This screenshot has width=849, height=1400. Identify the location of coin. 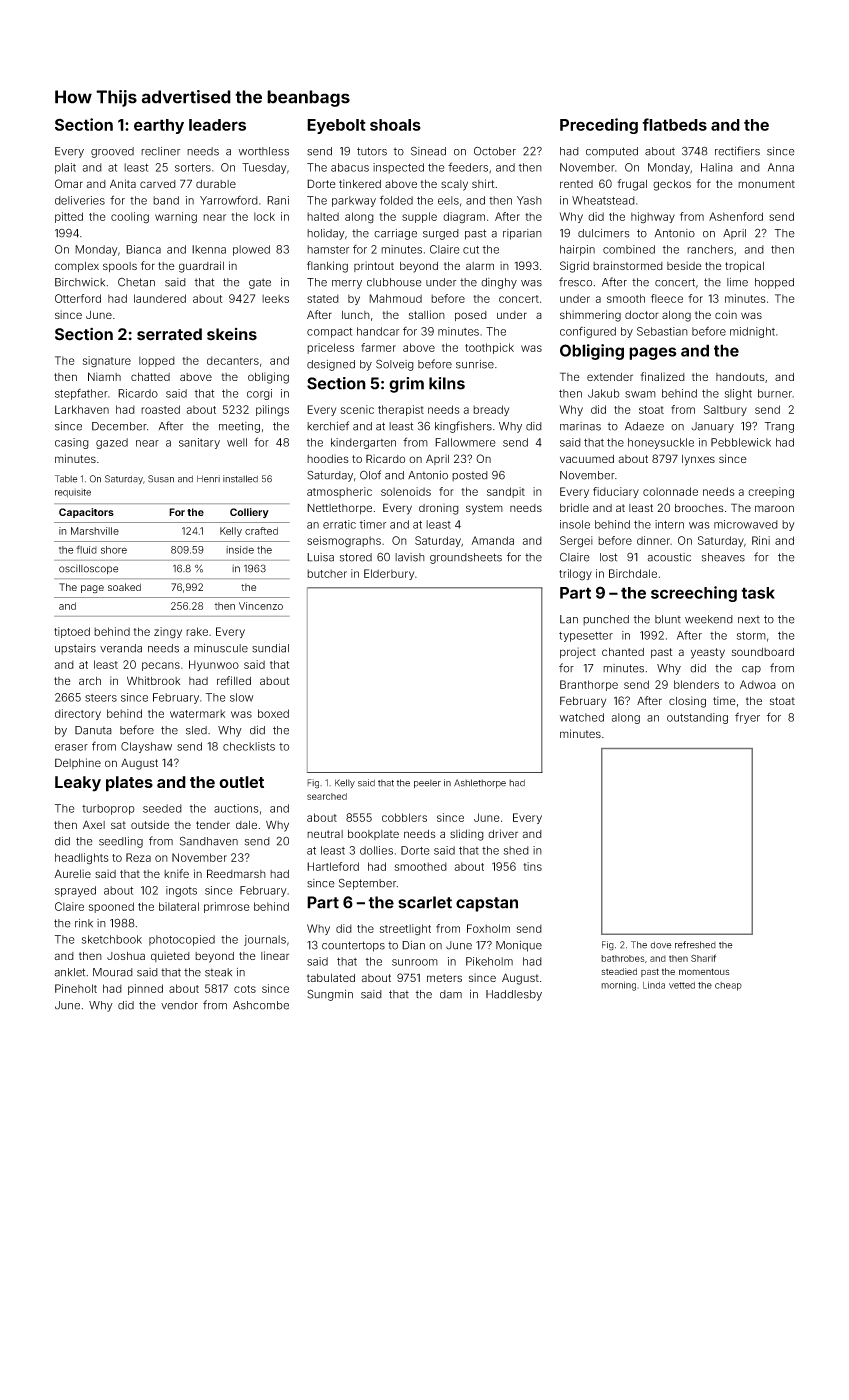
(726, 314).
